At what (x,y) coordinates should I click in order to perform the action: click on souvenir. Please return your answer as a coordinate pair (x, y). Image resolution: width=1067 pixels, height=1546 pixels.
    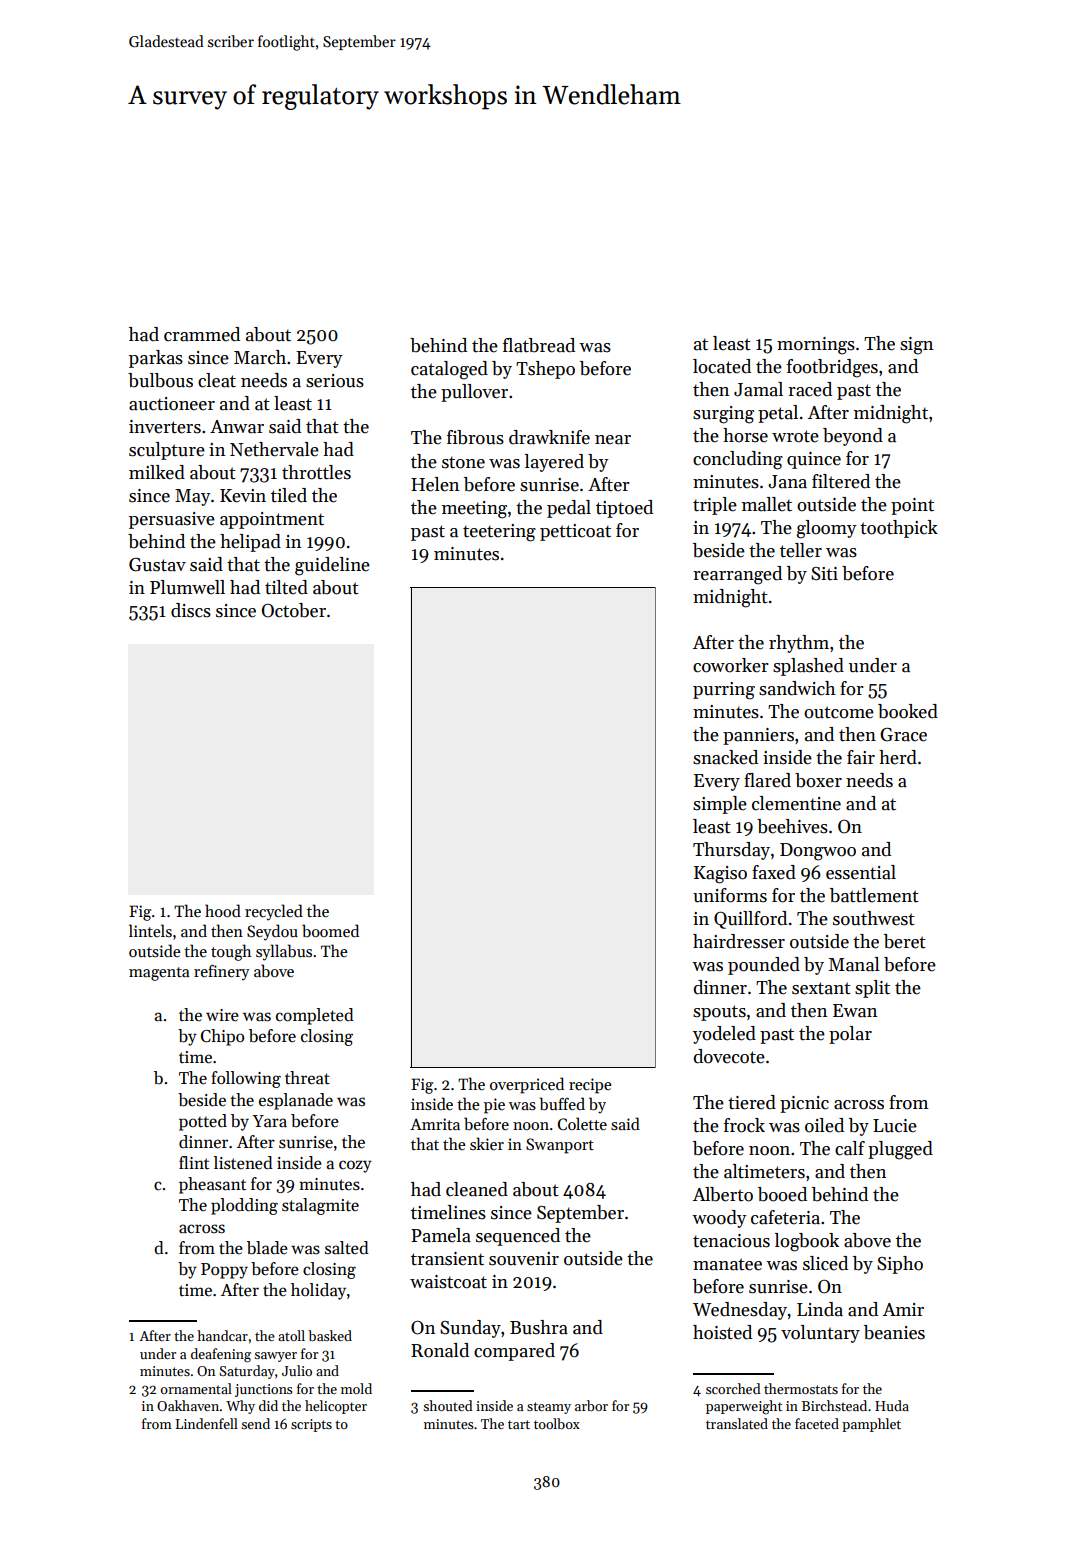
    Looking at the image, I should click on (524, 1259).
